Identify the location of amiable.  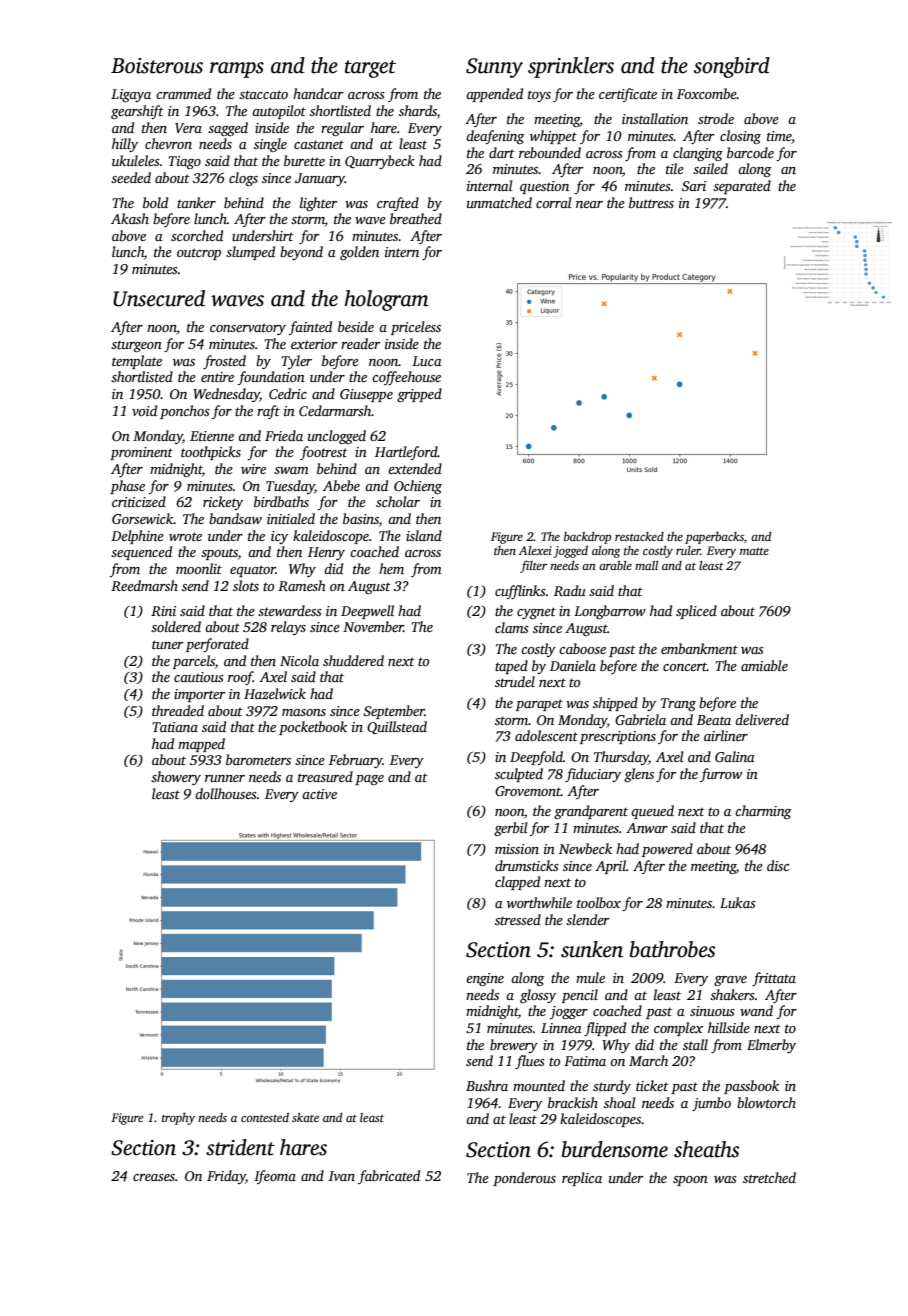
(764, 665).
